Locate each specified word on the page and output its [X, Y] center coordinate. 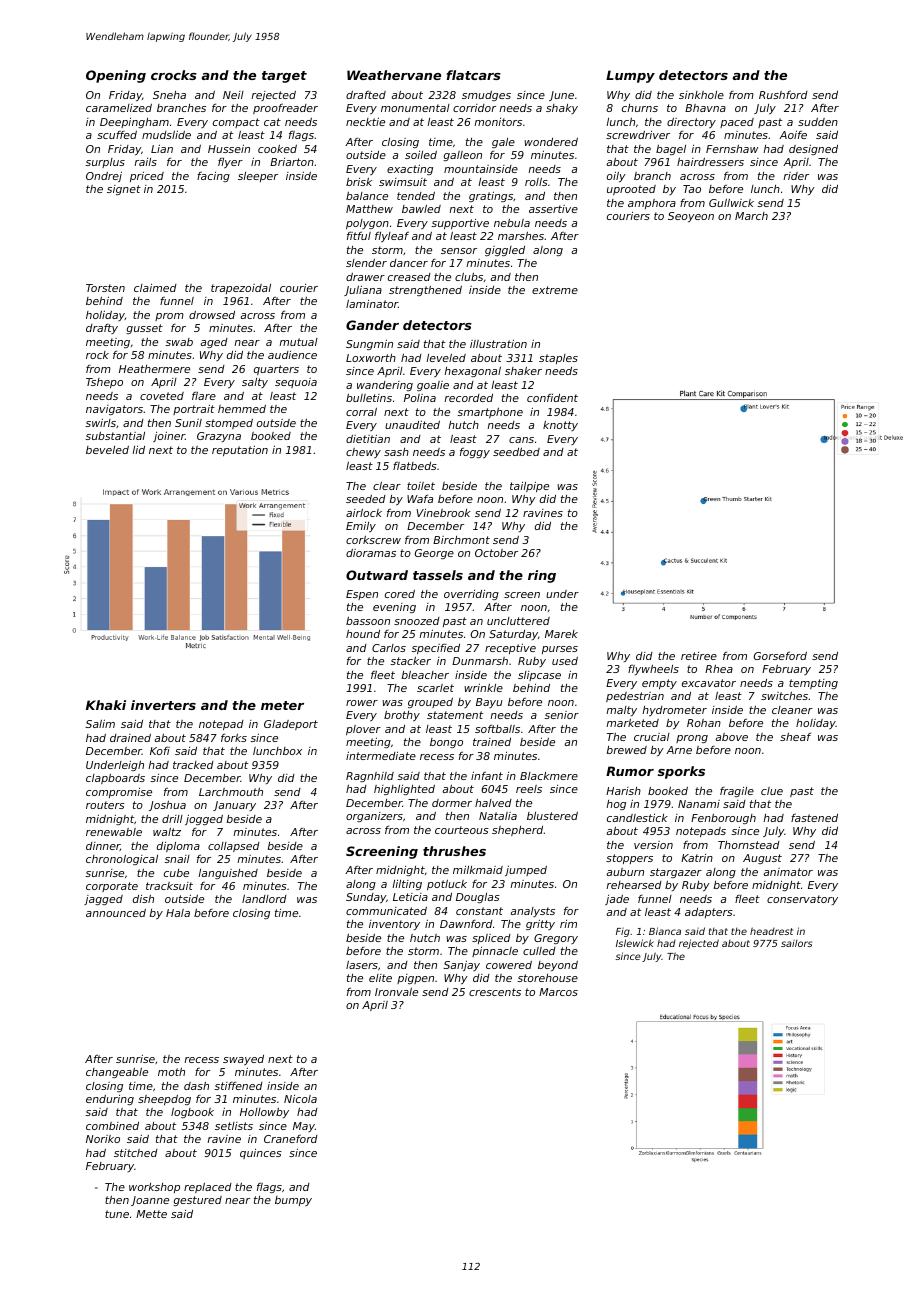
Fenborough [723, 818]
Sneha [169, 95]
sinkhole [701, 95]
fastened [814, 818]
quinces [261, 1154]
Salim [100, 723]
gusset [144, 329]
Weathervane [394, 75]
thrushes [454, 851]
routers [105, 805]
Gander [372, 325]
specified [435, 649]
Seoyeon [691, 217]
